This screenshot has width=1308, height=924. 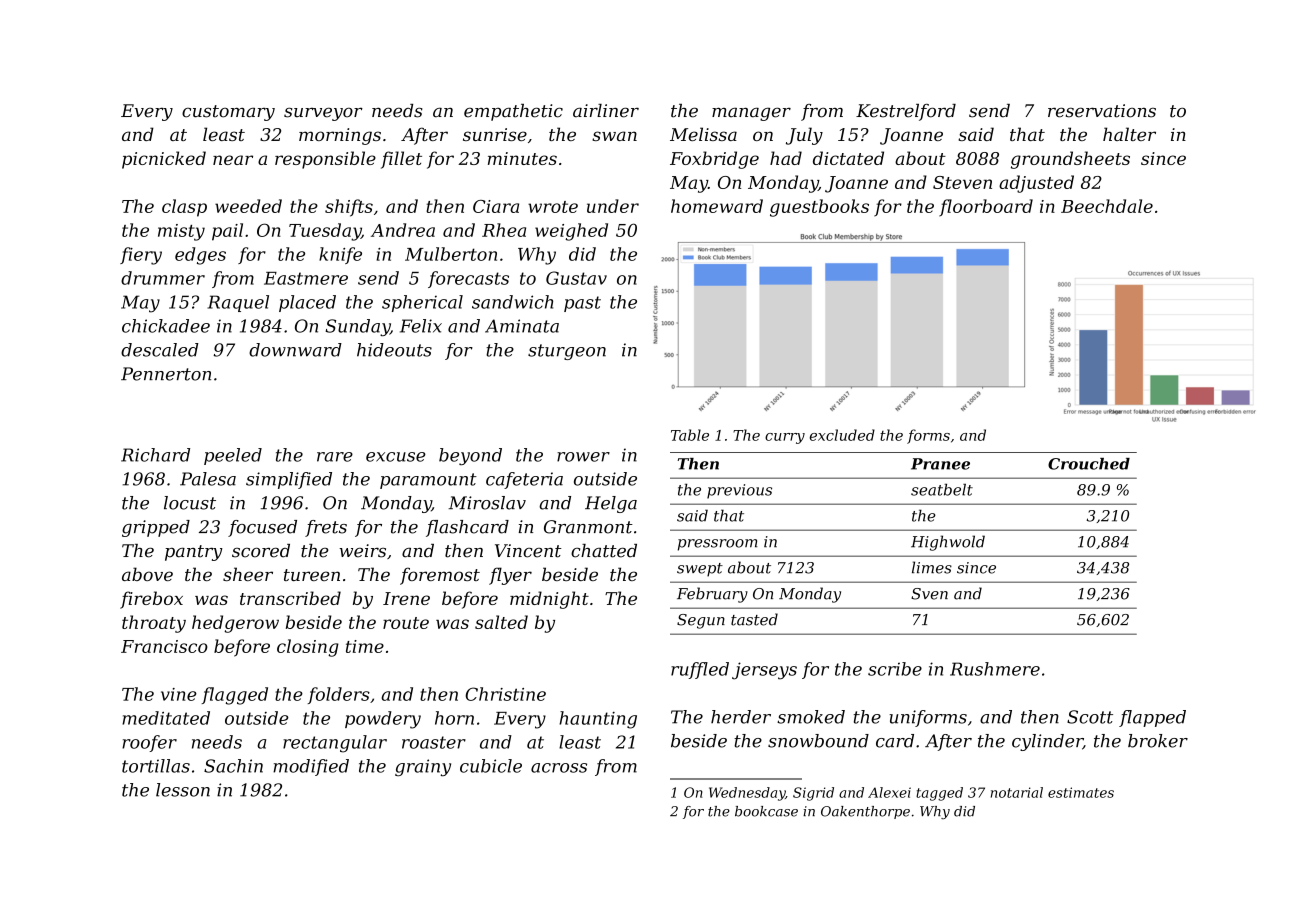 I want to click on curry, so click(x=785, y=438).
